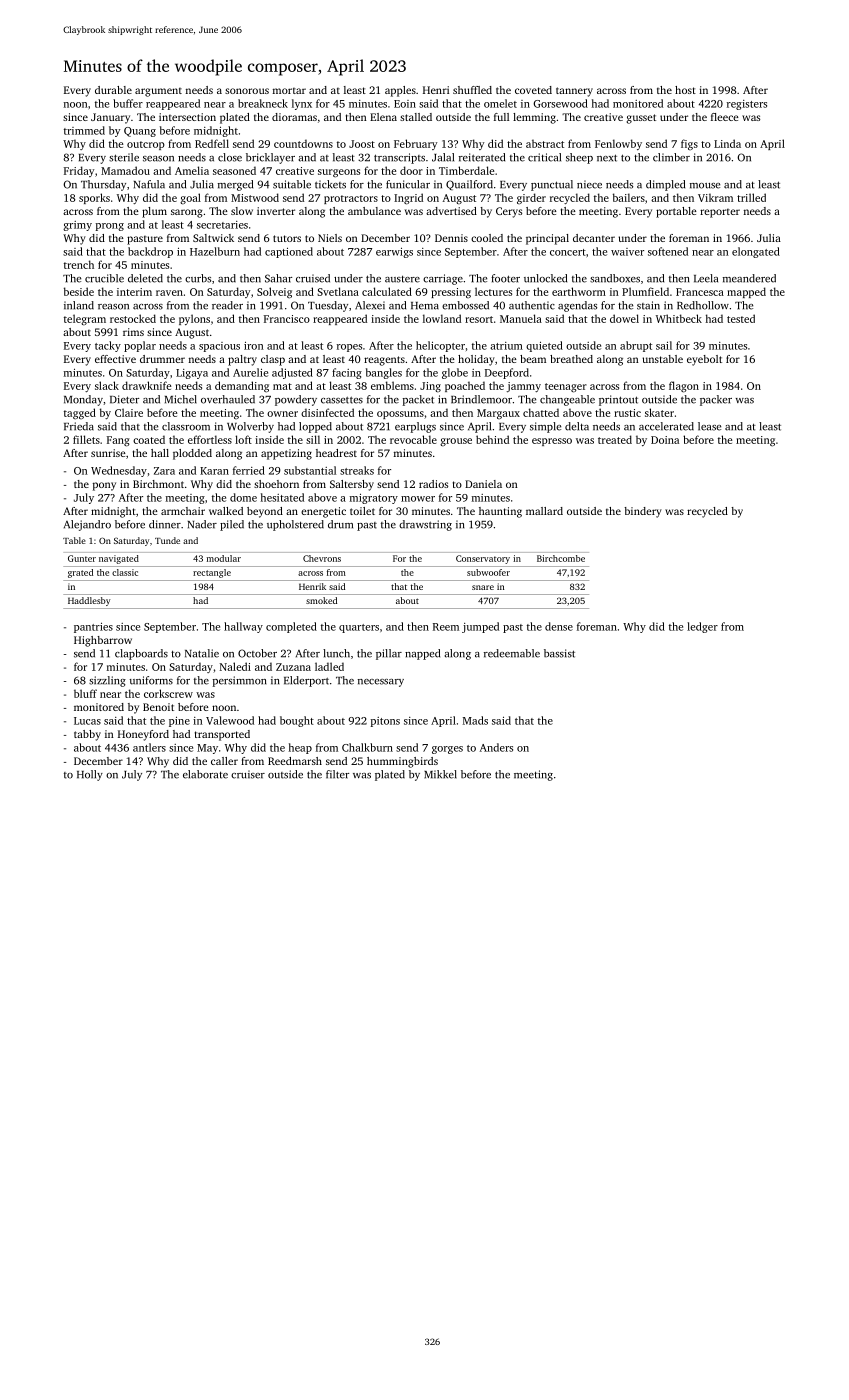 This screenshot has height=1400, width=849. I want to click on Manuela, so click(521, 318).
